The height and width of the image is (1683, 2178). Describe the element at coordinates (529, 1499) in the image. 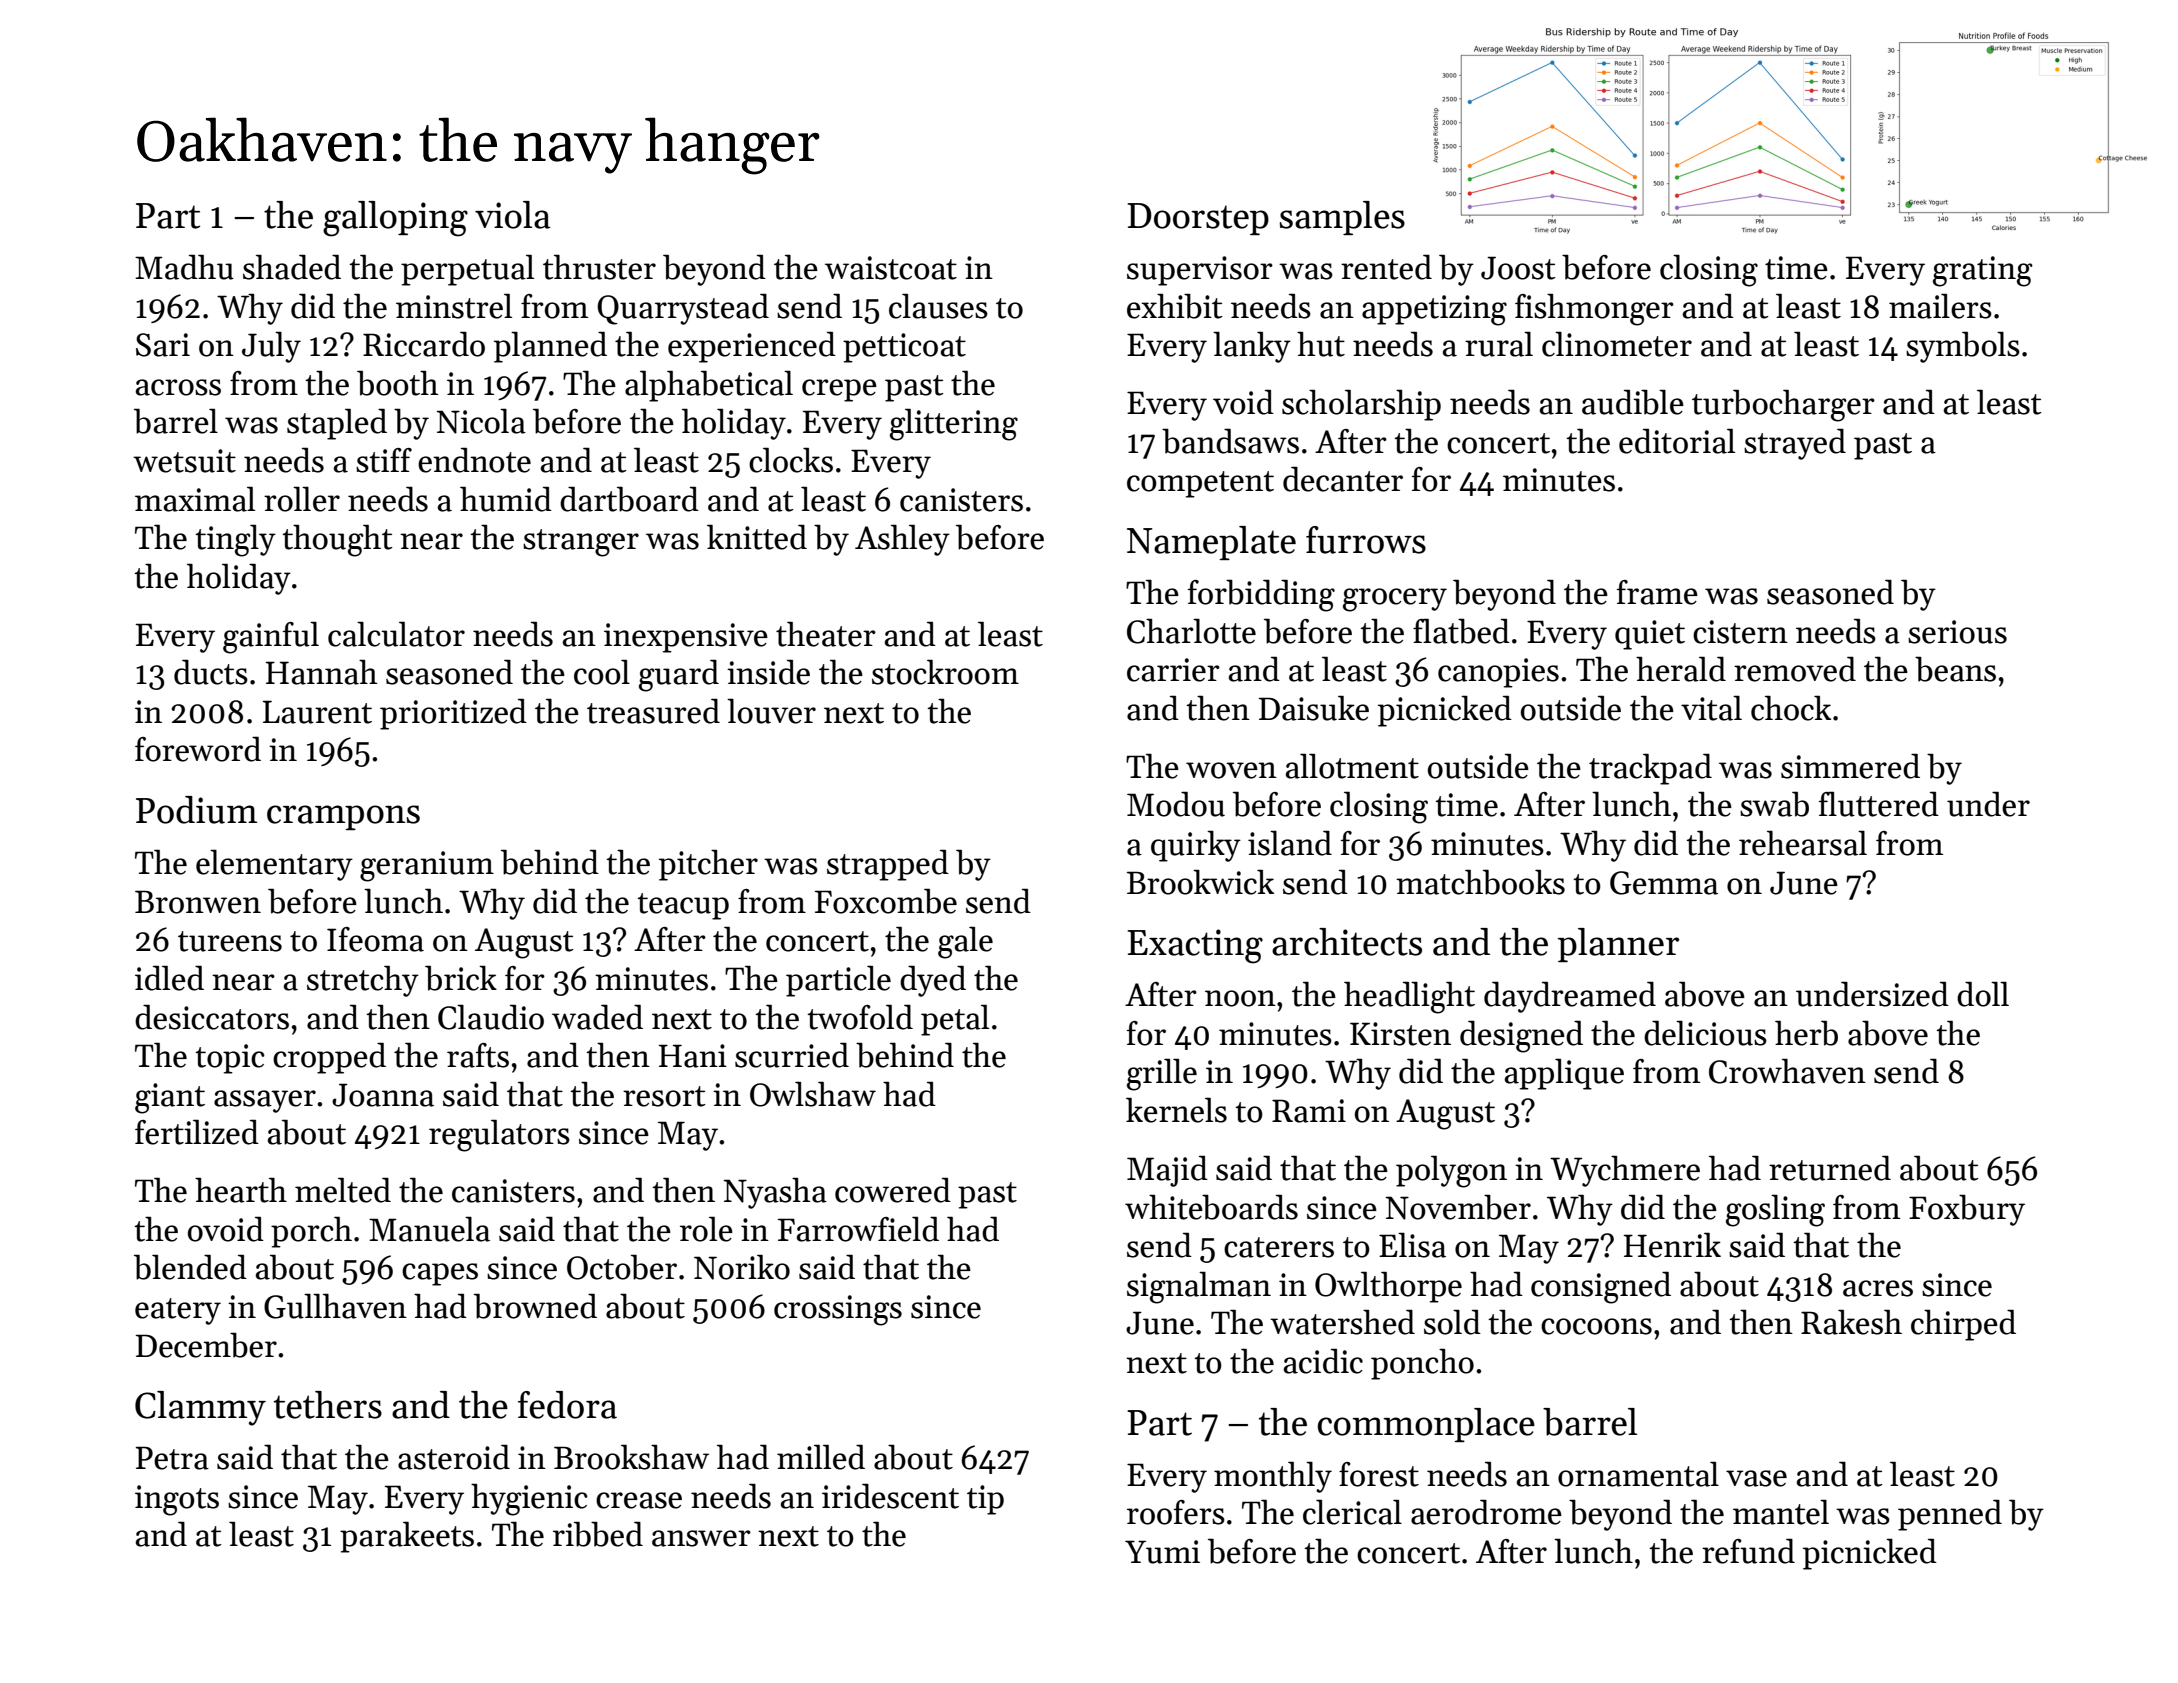

I see `hygienic` at that location.
